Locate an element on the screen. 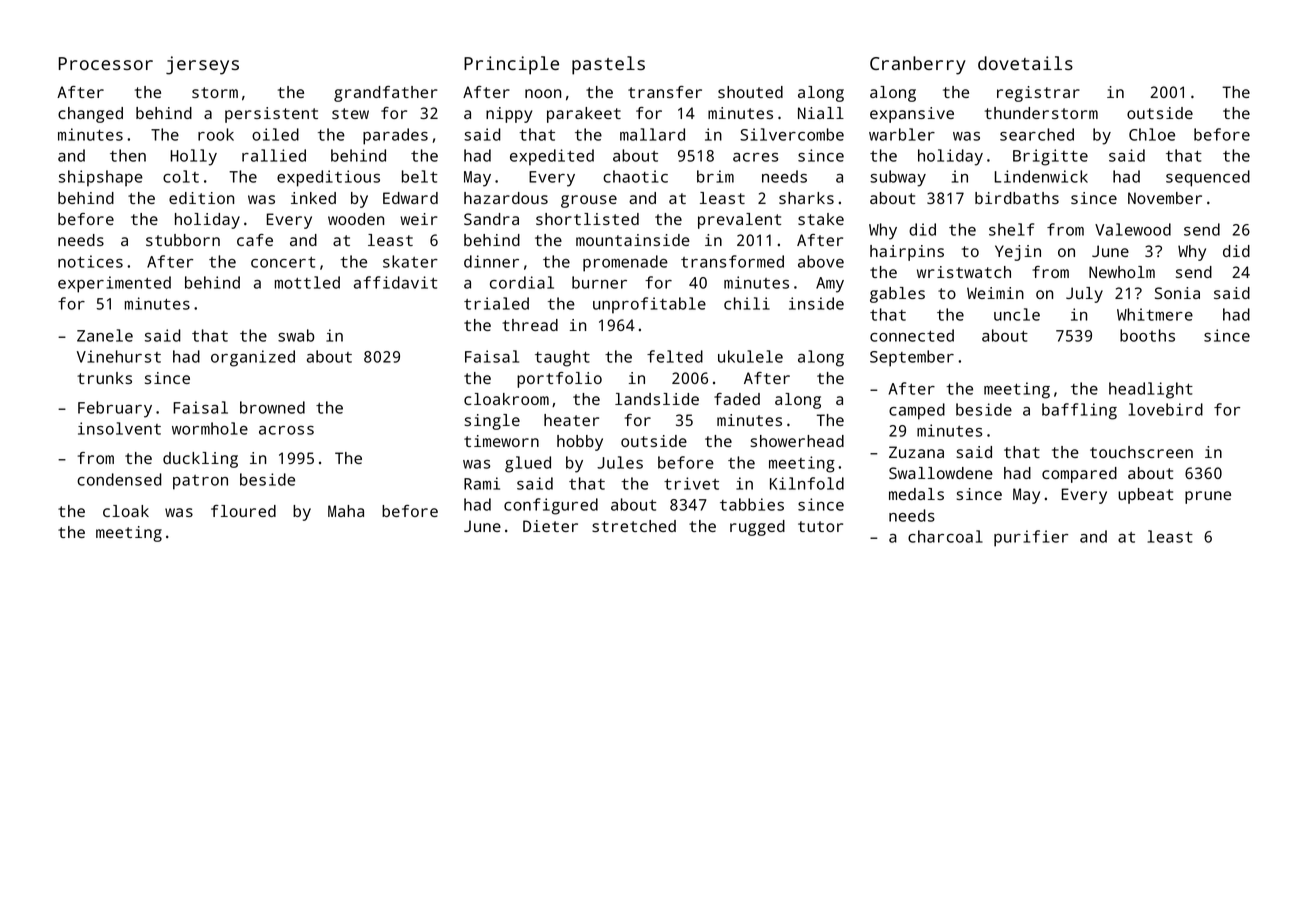  trivet is located at coordinates (691, 483).
